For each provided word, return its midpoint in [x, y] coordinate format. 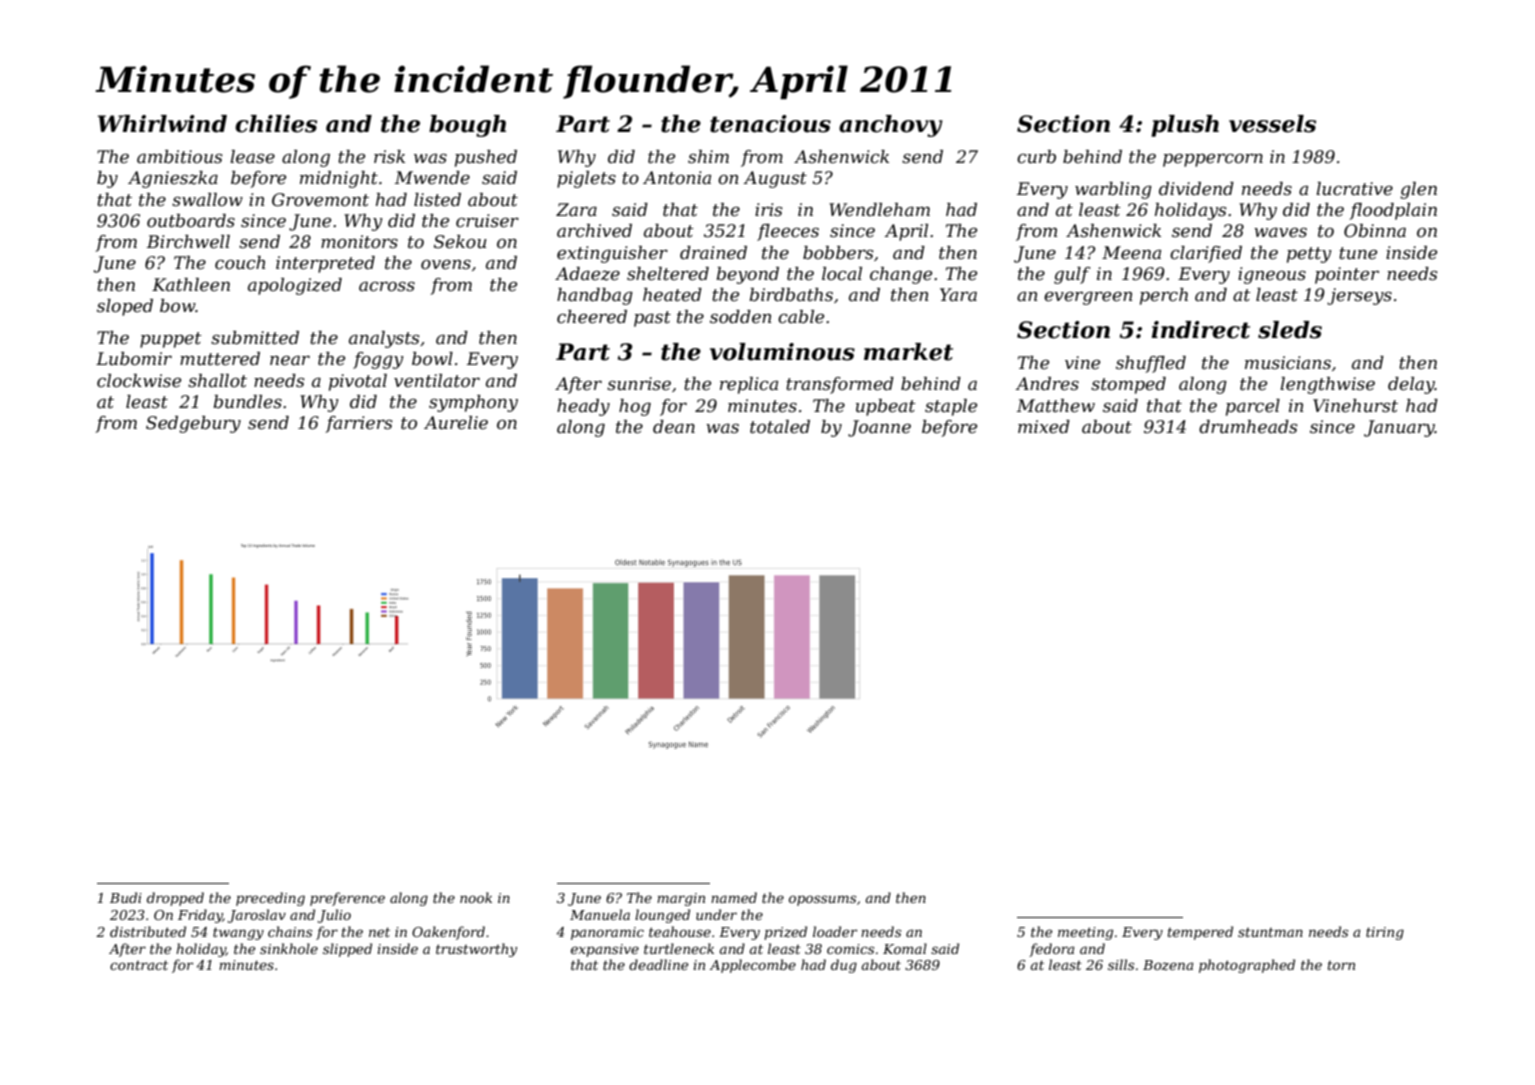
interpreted [325, 264]
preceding [270, 899]
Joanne [879, 428]
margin [681, 899]
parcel [1253, 407]
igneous [1272, 275]
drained [713, 253]
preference [347, 899]
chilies [276, 124]
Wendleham [879, 209]
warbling [1113, 190]
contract [139, 965]
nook [476, 897]
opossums [822, 900]
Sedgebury [193, 424]
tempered [1200, 933]
